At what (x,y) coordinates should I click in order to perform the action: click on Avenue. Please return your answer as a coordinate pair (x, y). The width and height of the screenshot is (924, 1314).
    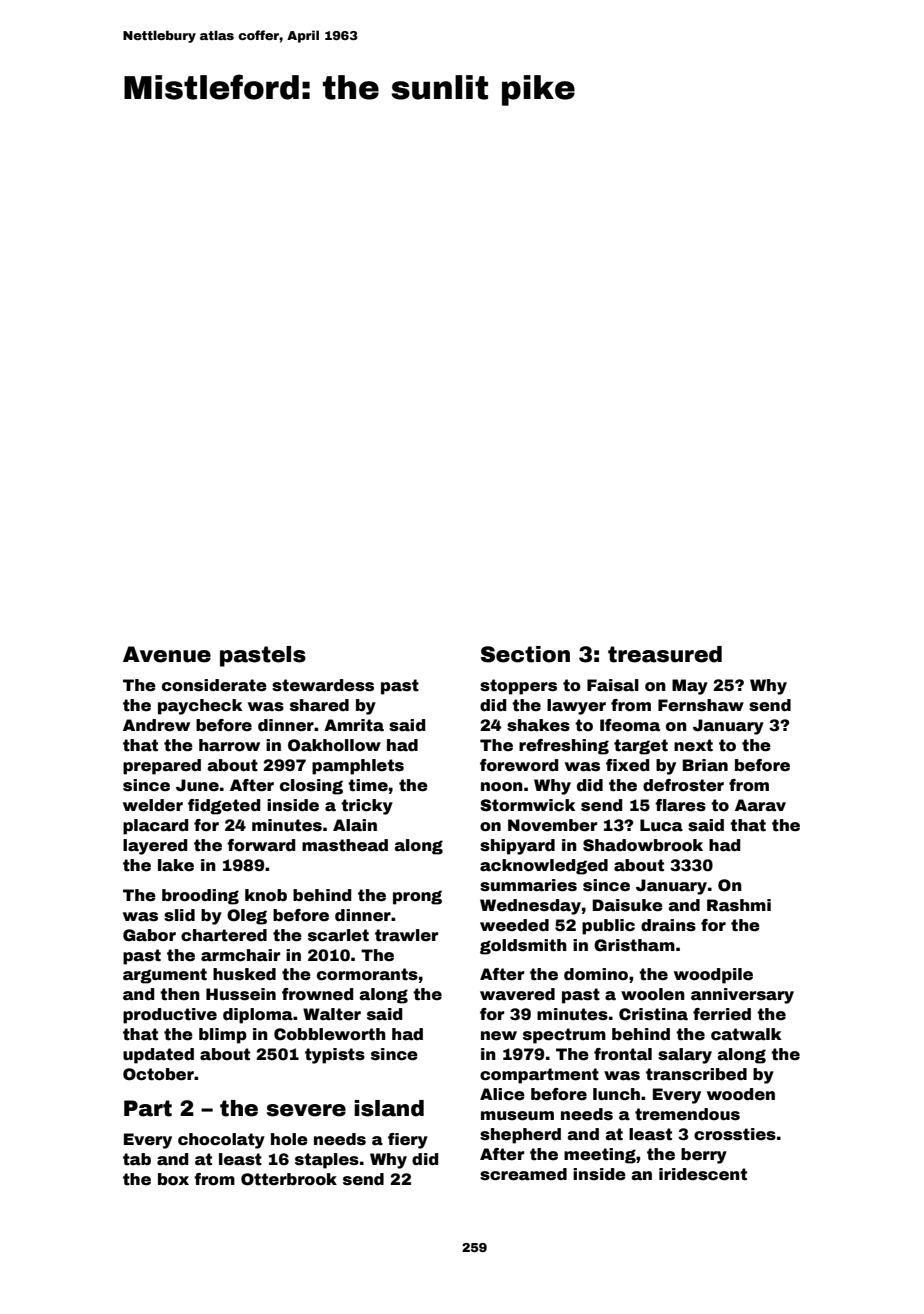
    Looking at the image, I should click on (167, 654).
